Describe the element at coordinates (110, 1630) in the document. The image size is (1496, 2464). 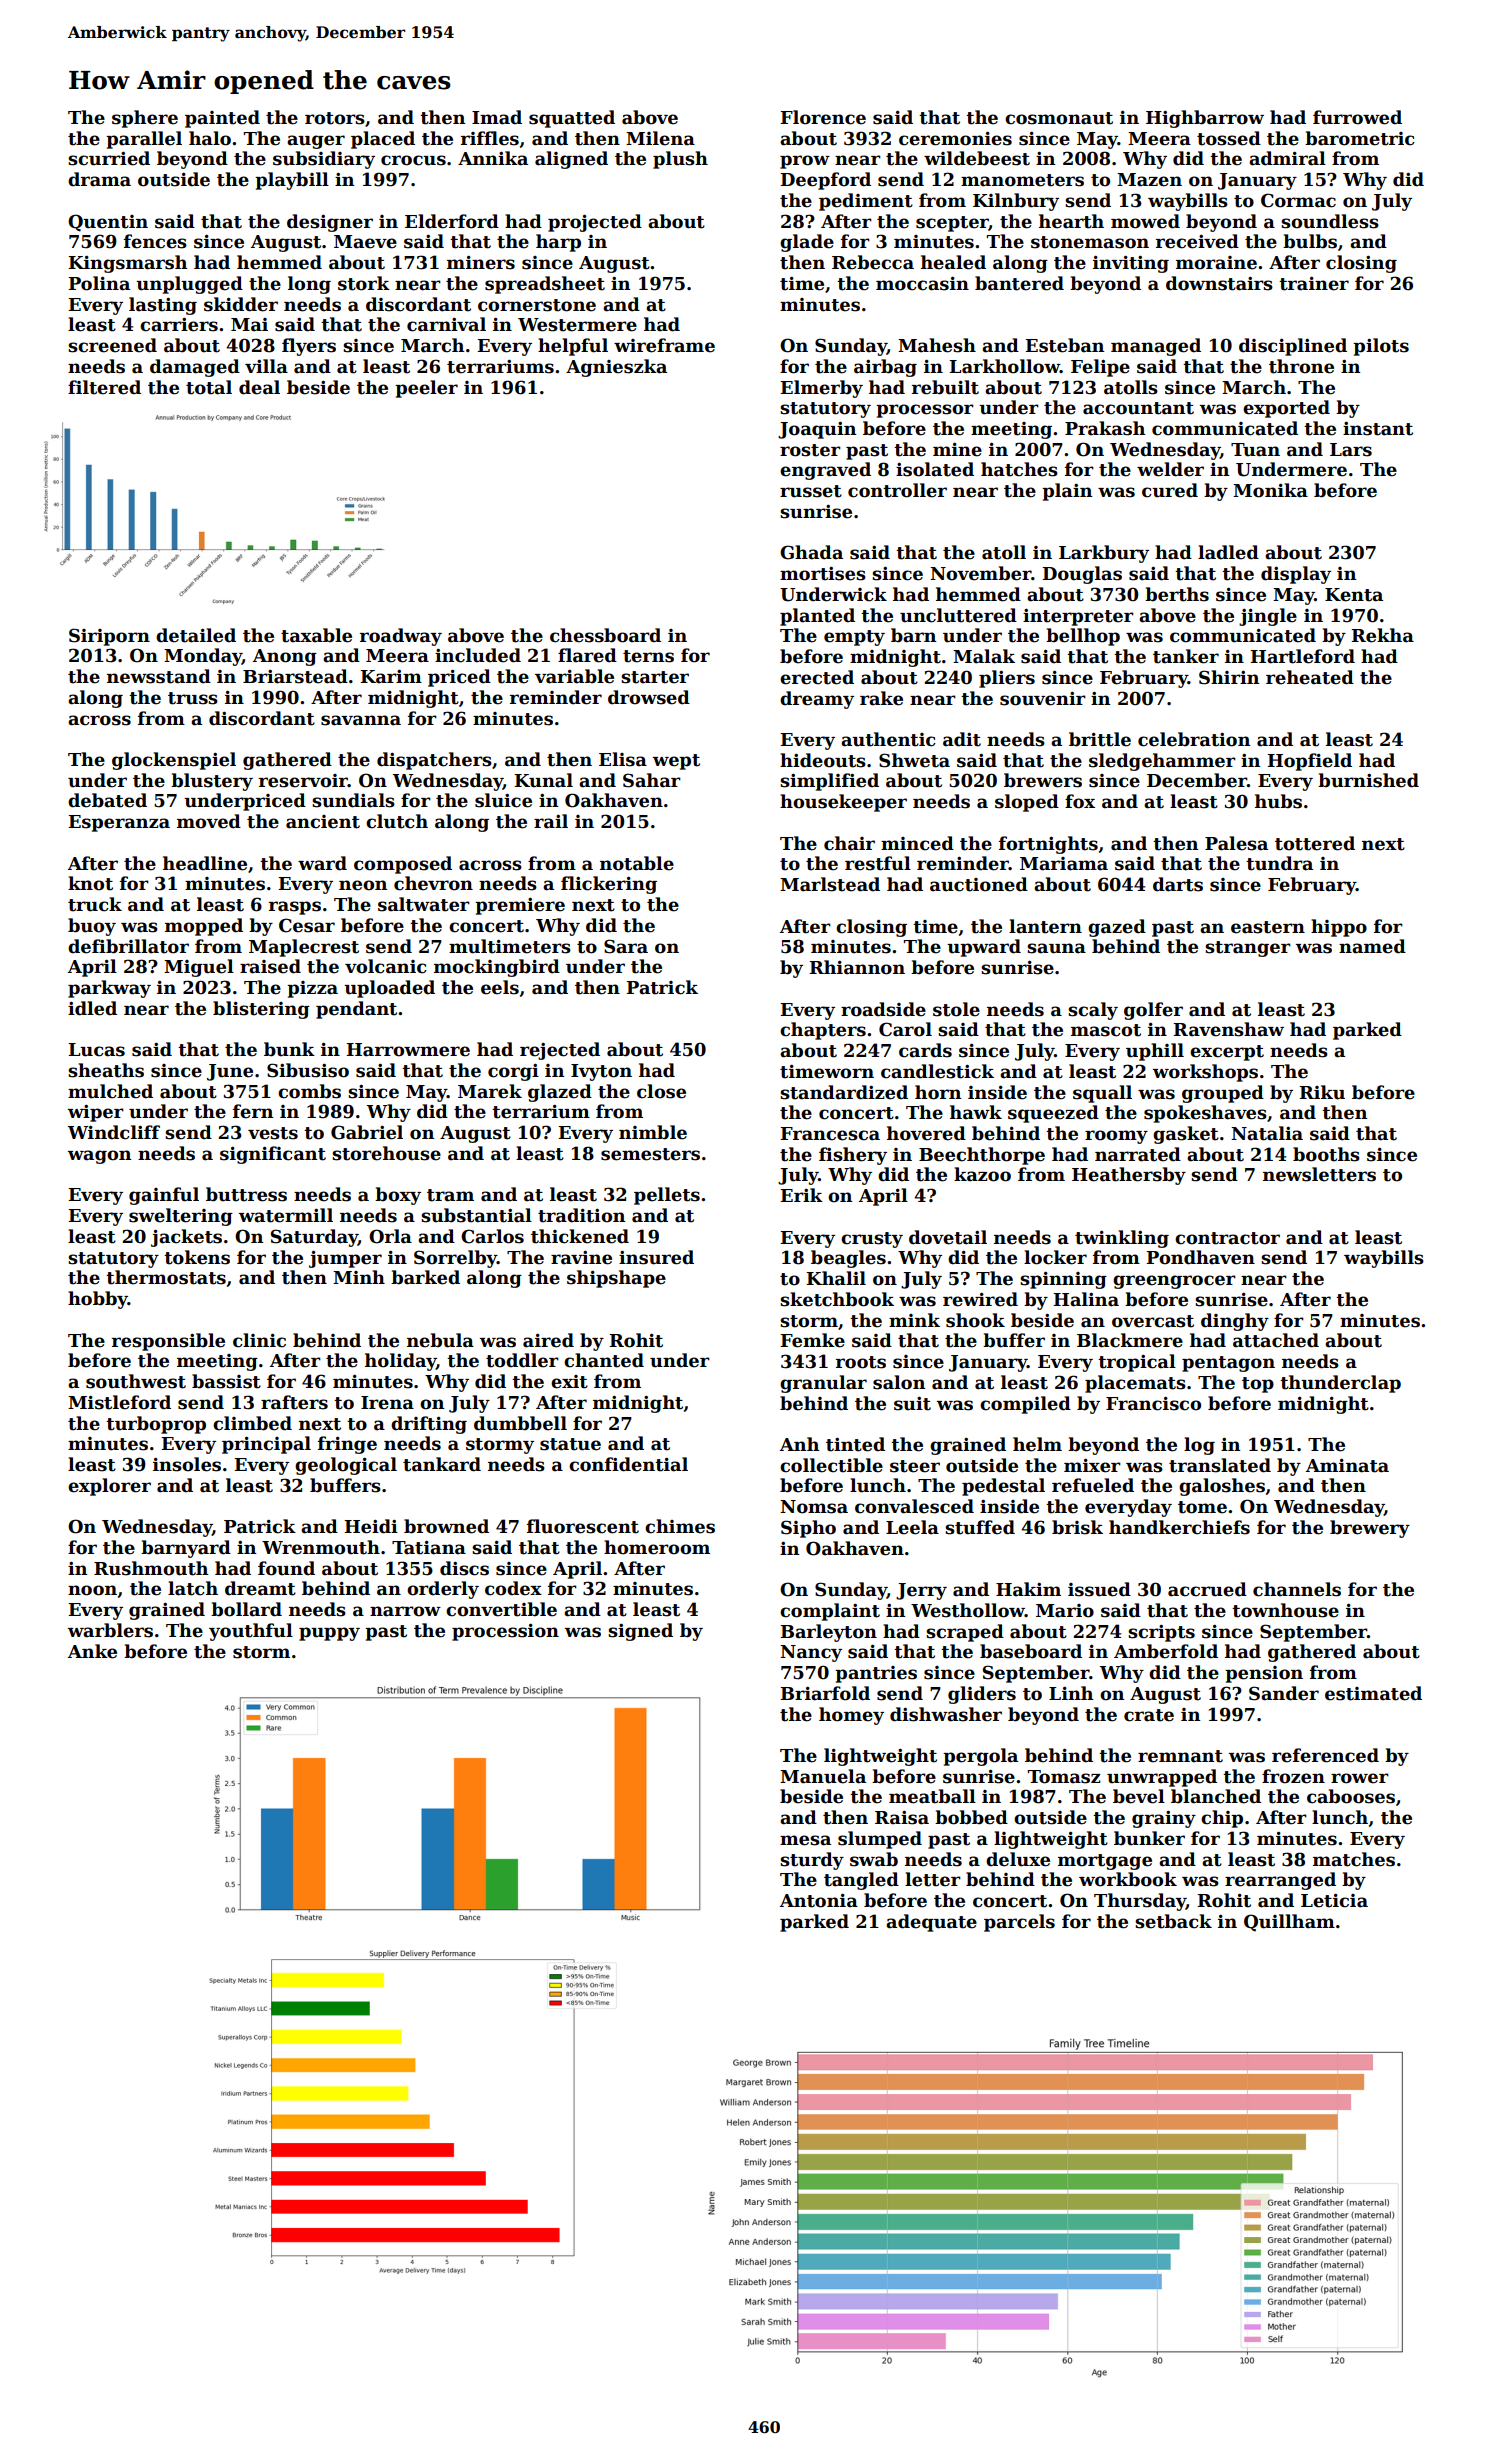
I see `warblers` at that location.
